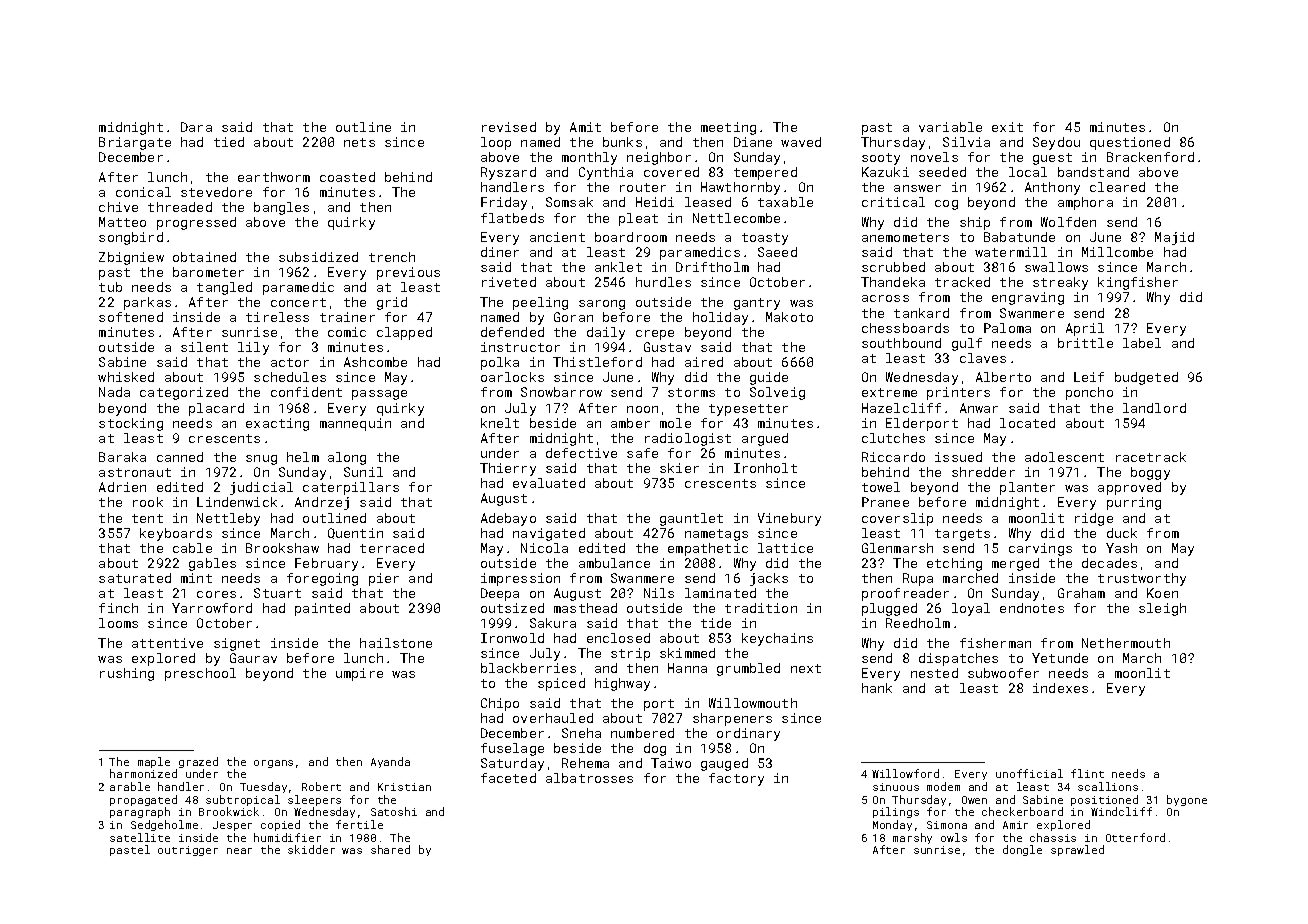  I want to click on along, so click(347, 458).
